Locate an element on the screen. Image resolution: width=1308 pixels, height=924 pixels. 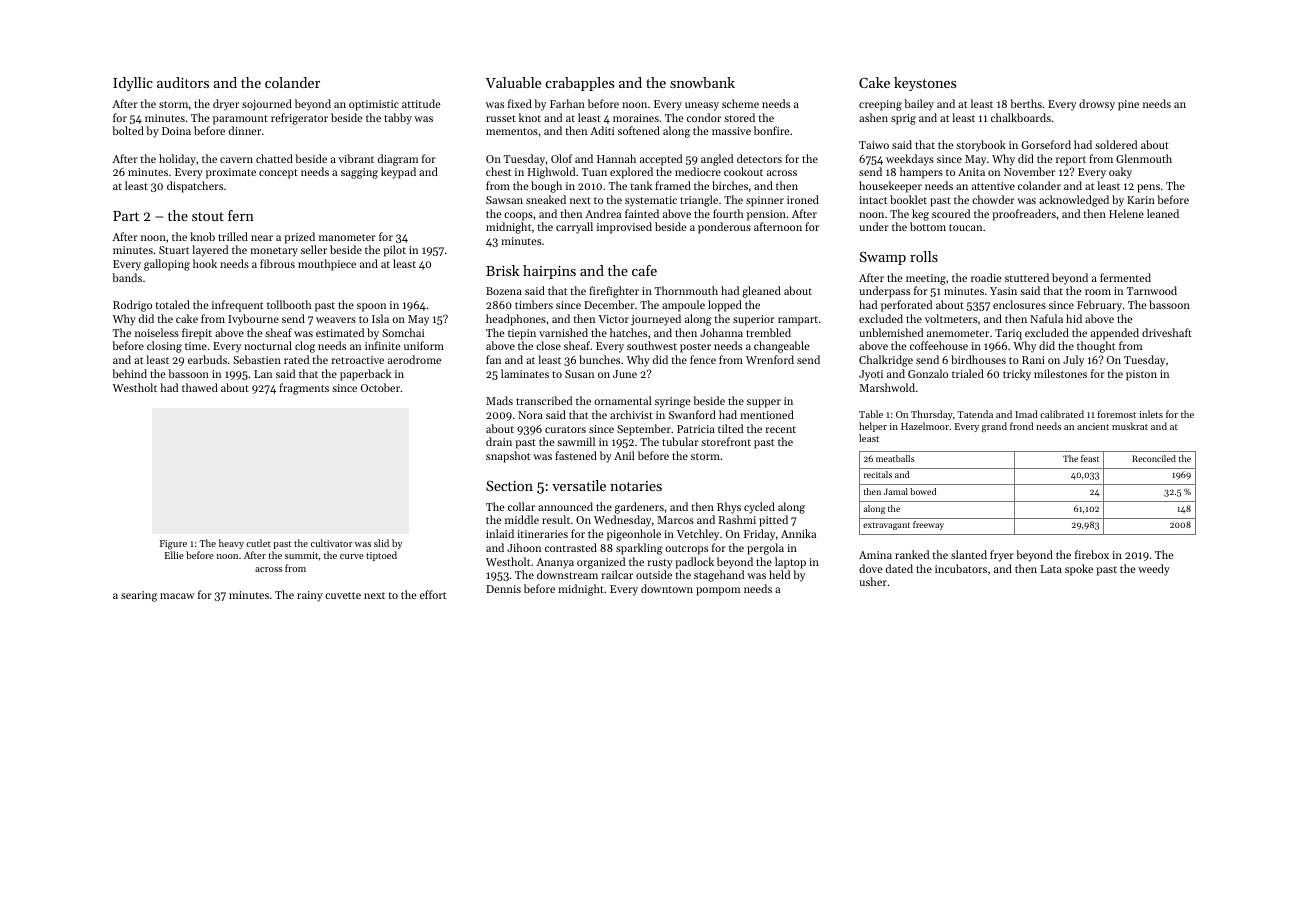
Idyllic is located at coordinates (133, 84).
